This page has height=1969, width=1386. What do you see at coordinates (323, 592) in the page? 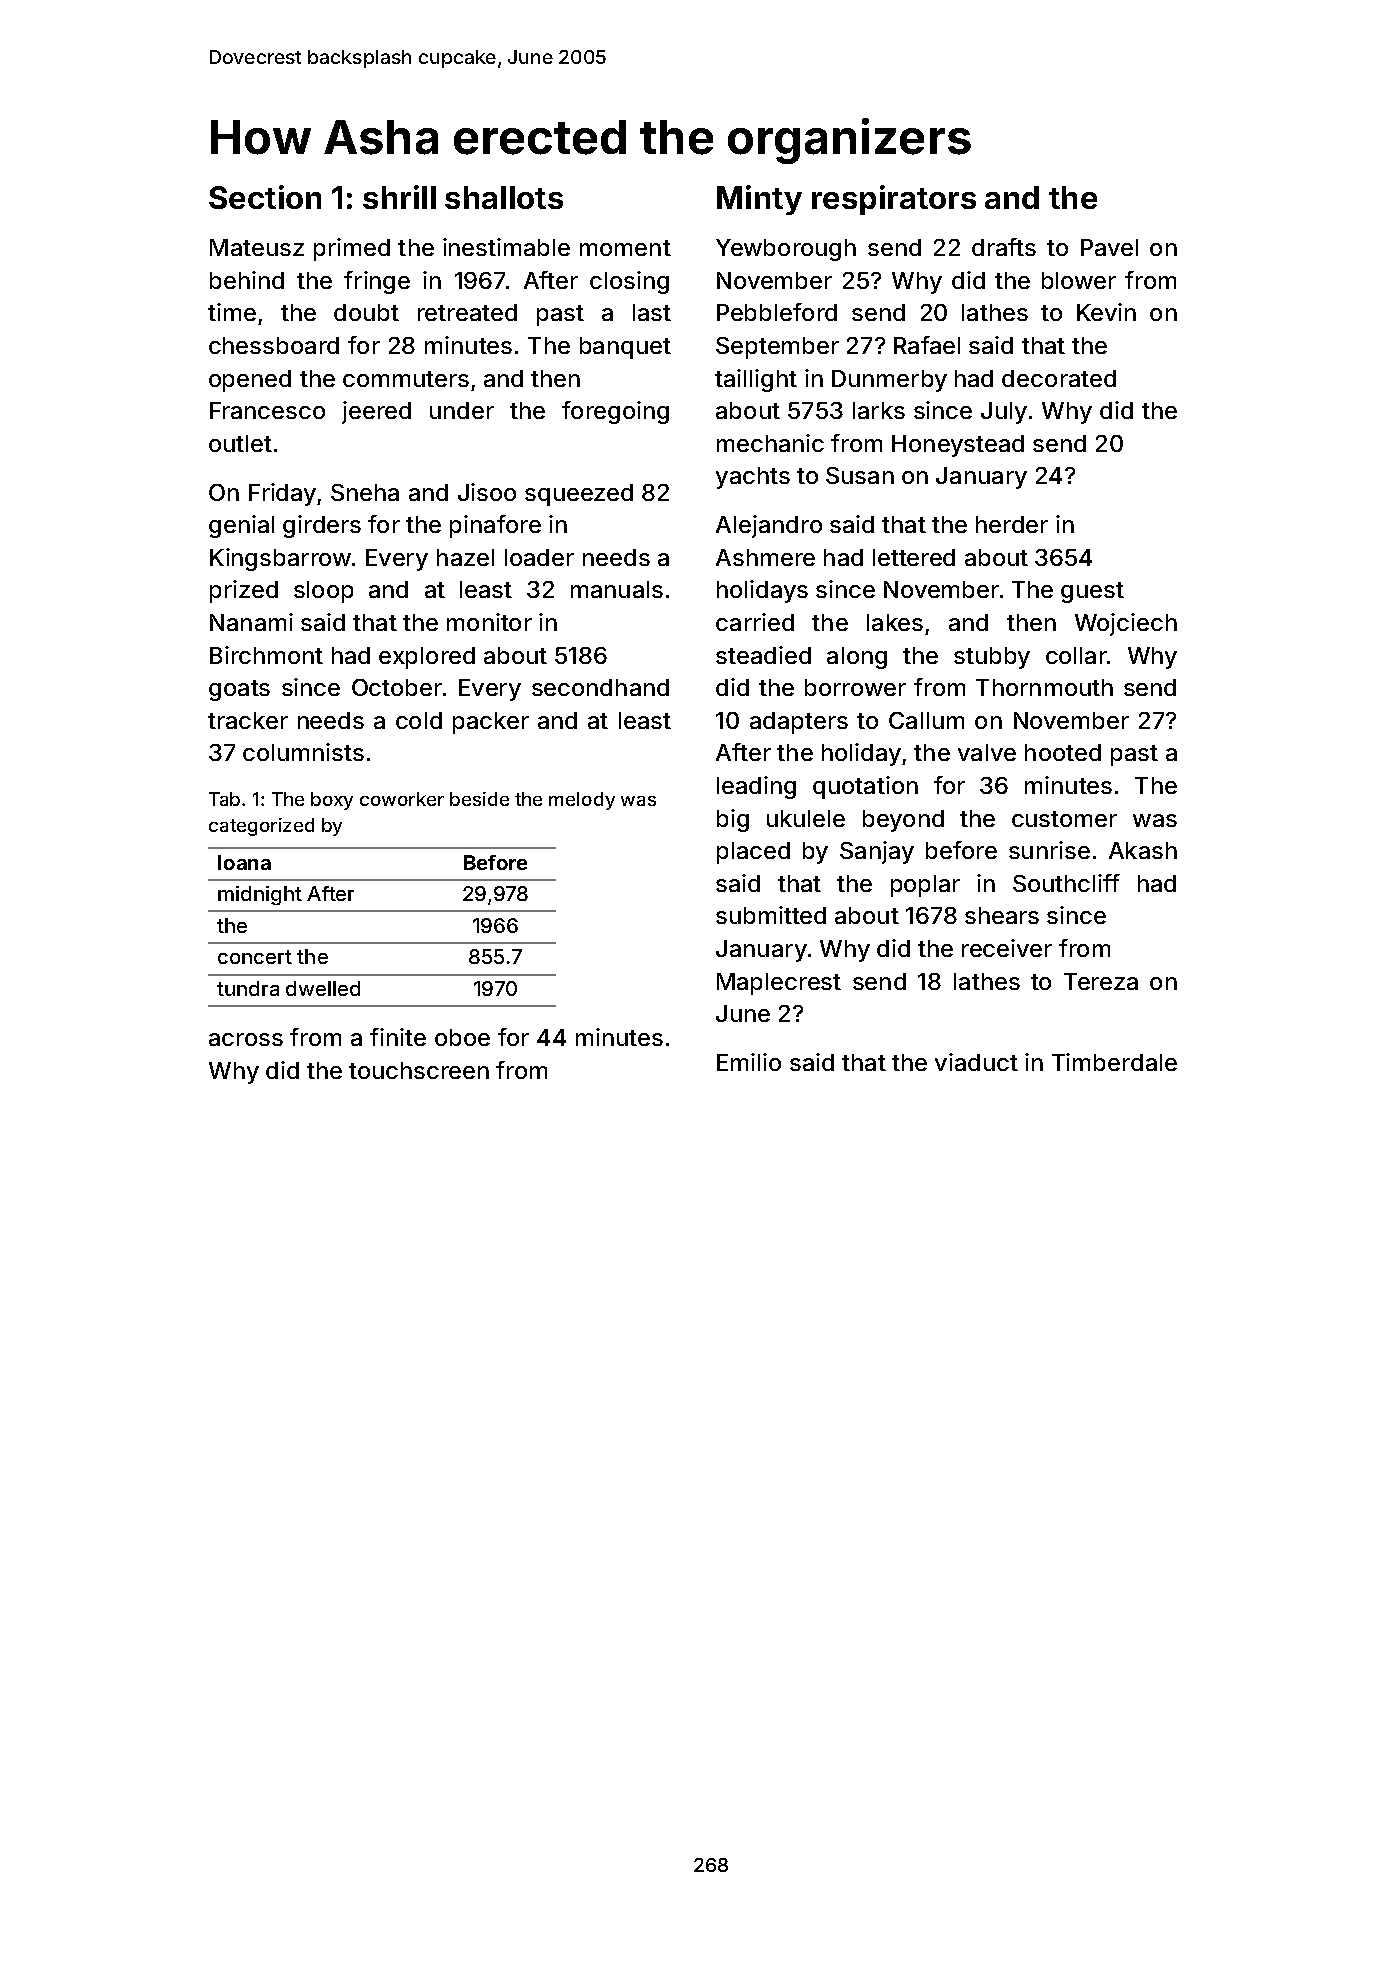
I see `sloop` at bounding box center [323, 592].
